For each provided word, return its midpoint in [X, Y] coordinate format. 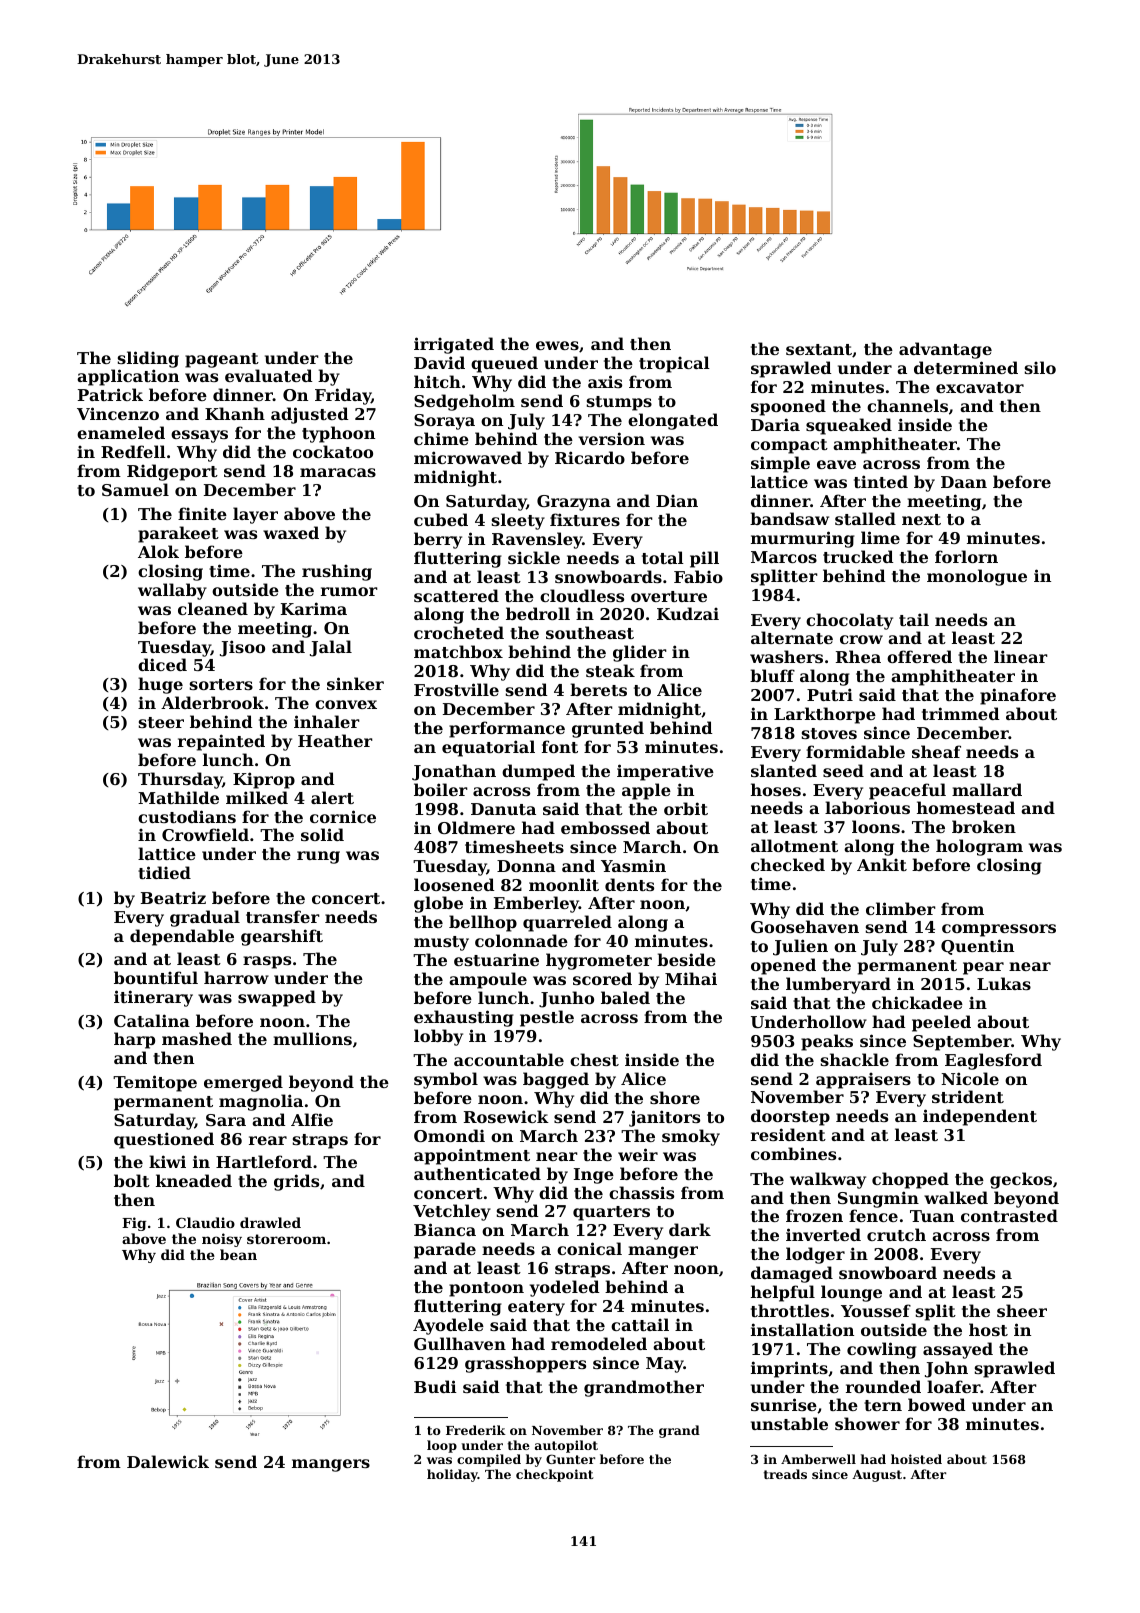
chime [441, 438]
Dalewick [168, 1461]
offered [919, 656]
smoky [691, 1137]
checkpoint [554, 1475]
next [921, 519]
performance [507, 729]
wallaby [172, 591]
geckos [1021, 1180]
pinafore [1018, 696]
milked [257, 797]
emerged [243, 1083]
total [663, 557]
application [128, 377]
